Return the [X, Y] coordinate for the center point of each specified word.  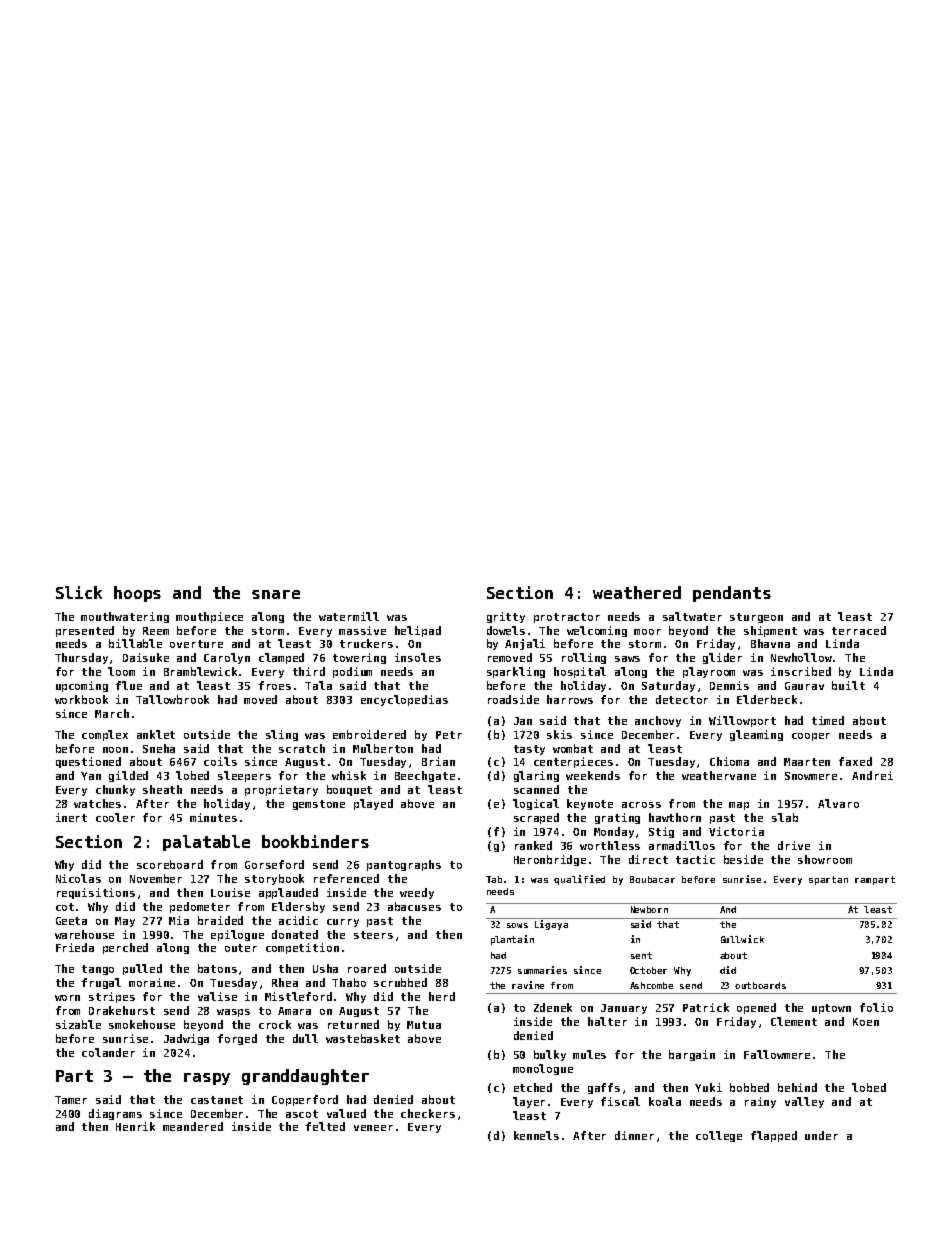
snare [276, 594]
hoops [137, 594]
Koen [866, 1022]
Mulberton [383, 748]
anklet [156, 734]
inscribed [801, 671]
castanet [217, 1100]
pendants [732, 594]
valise [217, 996]
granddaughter [305, 1077]
